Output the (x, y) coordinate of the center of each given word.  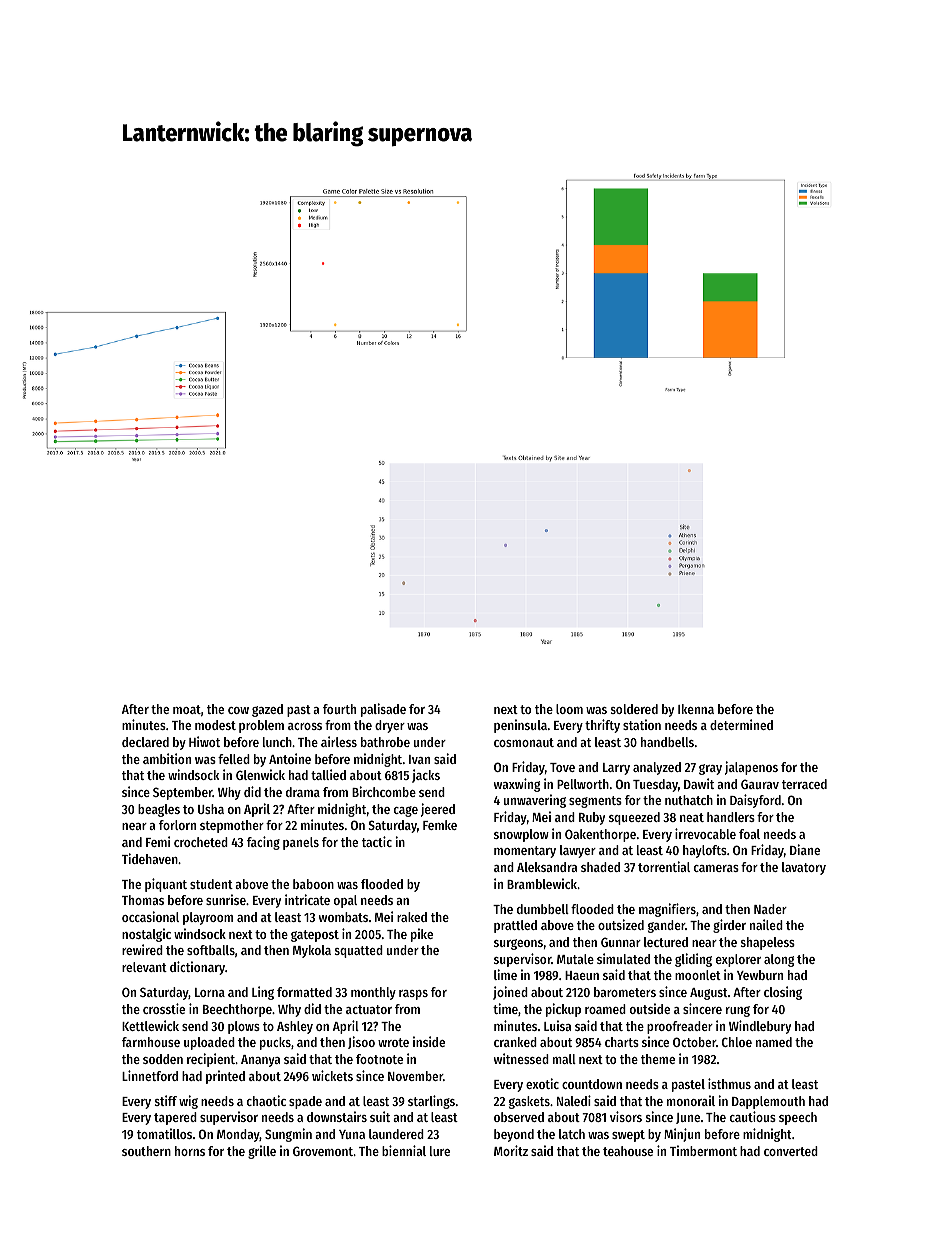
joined (510, 993)
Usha (211, 809)
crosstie (164, 1008)
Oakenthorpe (600, 835)
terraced (804, 784)
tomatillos (164, 1133)
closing (783, 993)
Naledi (574, 1100)
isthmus (729, 1083)
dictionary (197, 968)
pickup (563, 1010)
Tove (562, 767)
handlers (731, 817)
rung (738, 1011)
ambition (167, 758)
